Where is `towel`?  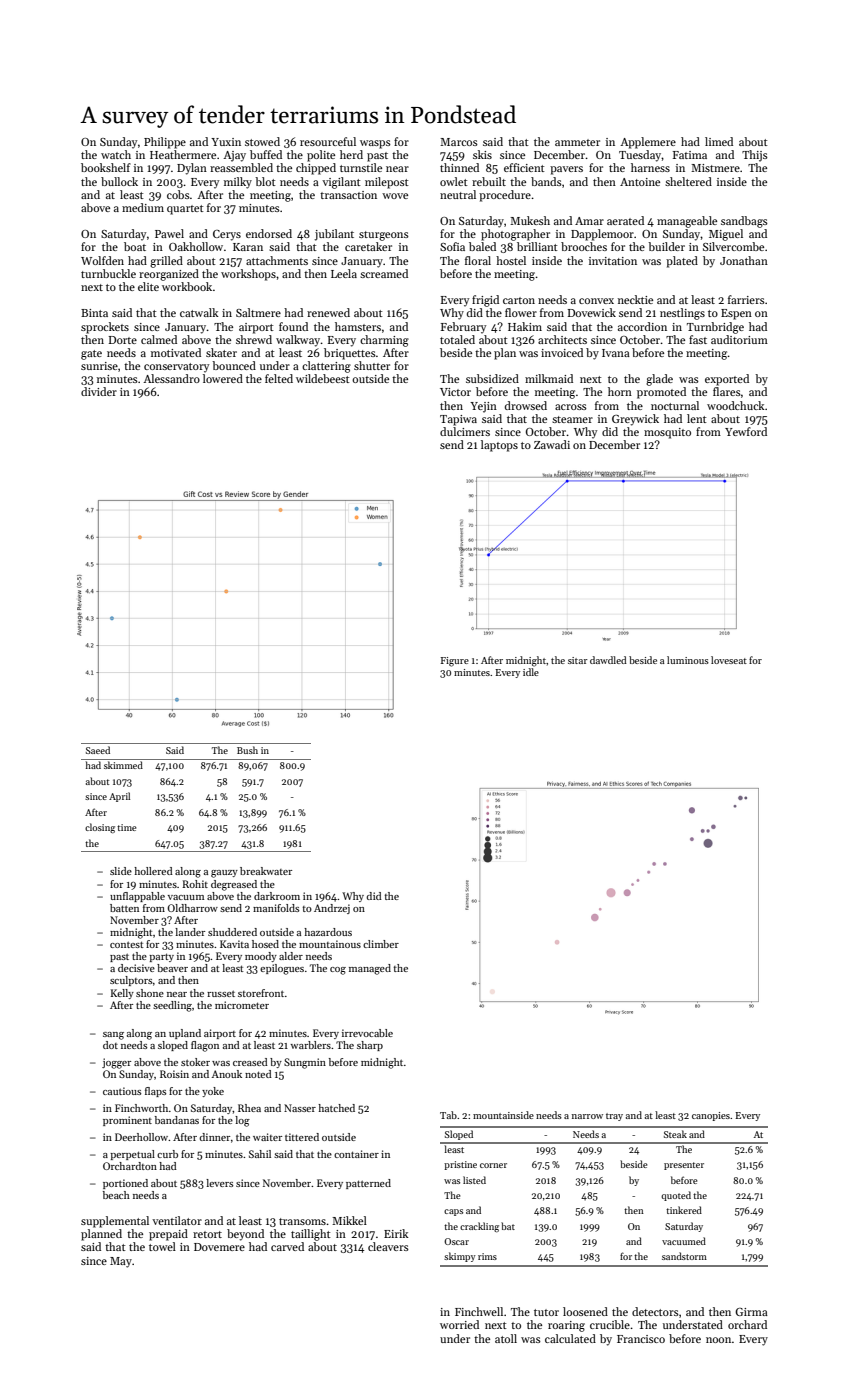
towel is located at coordinates (162, 1246).
